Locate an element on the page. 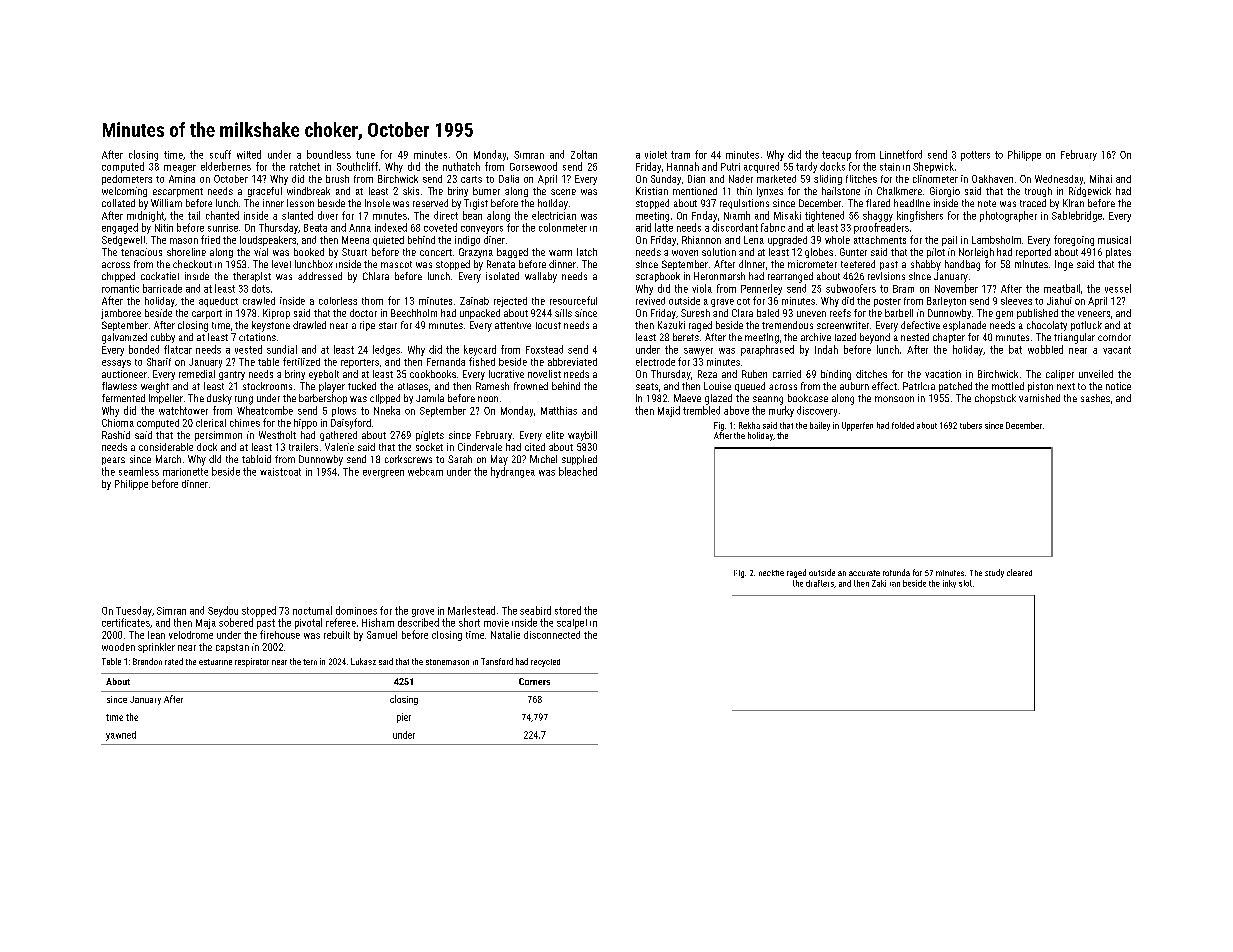 This document has height=952, width=1233. Zaki is located at coordinates (879, 583).
